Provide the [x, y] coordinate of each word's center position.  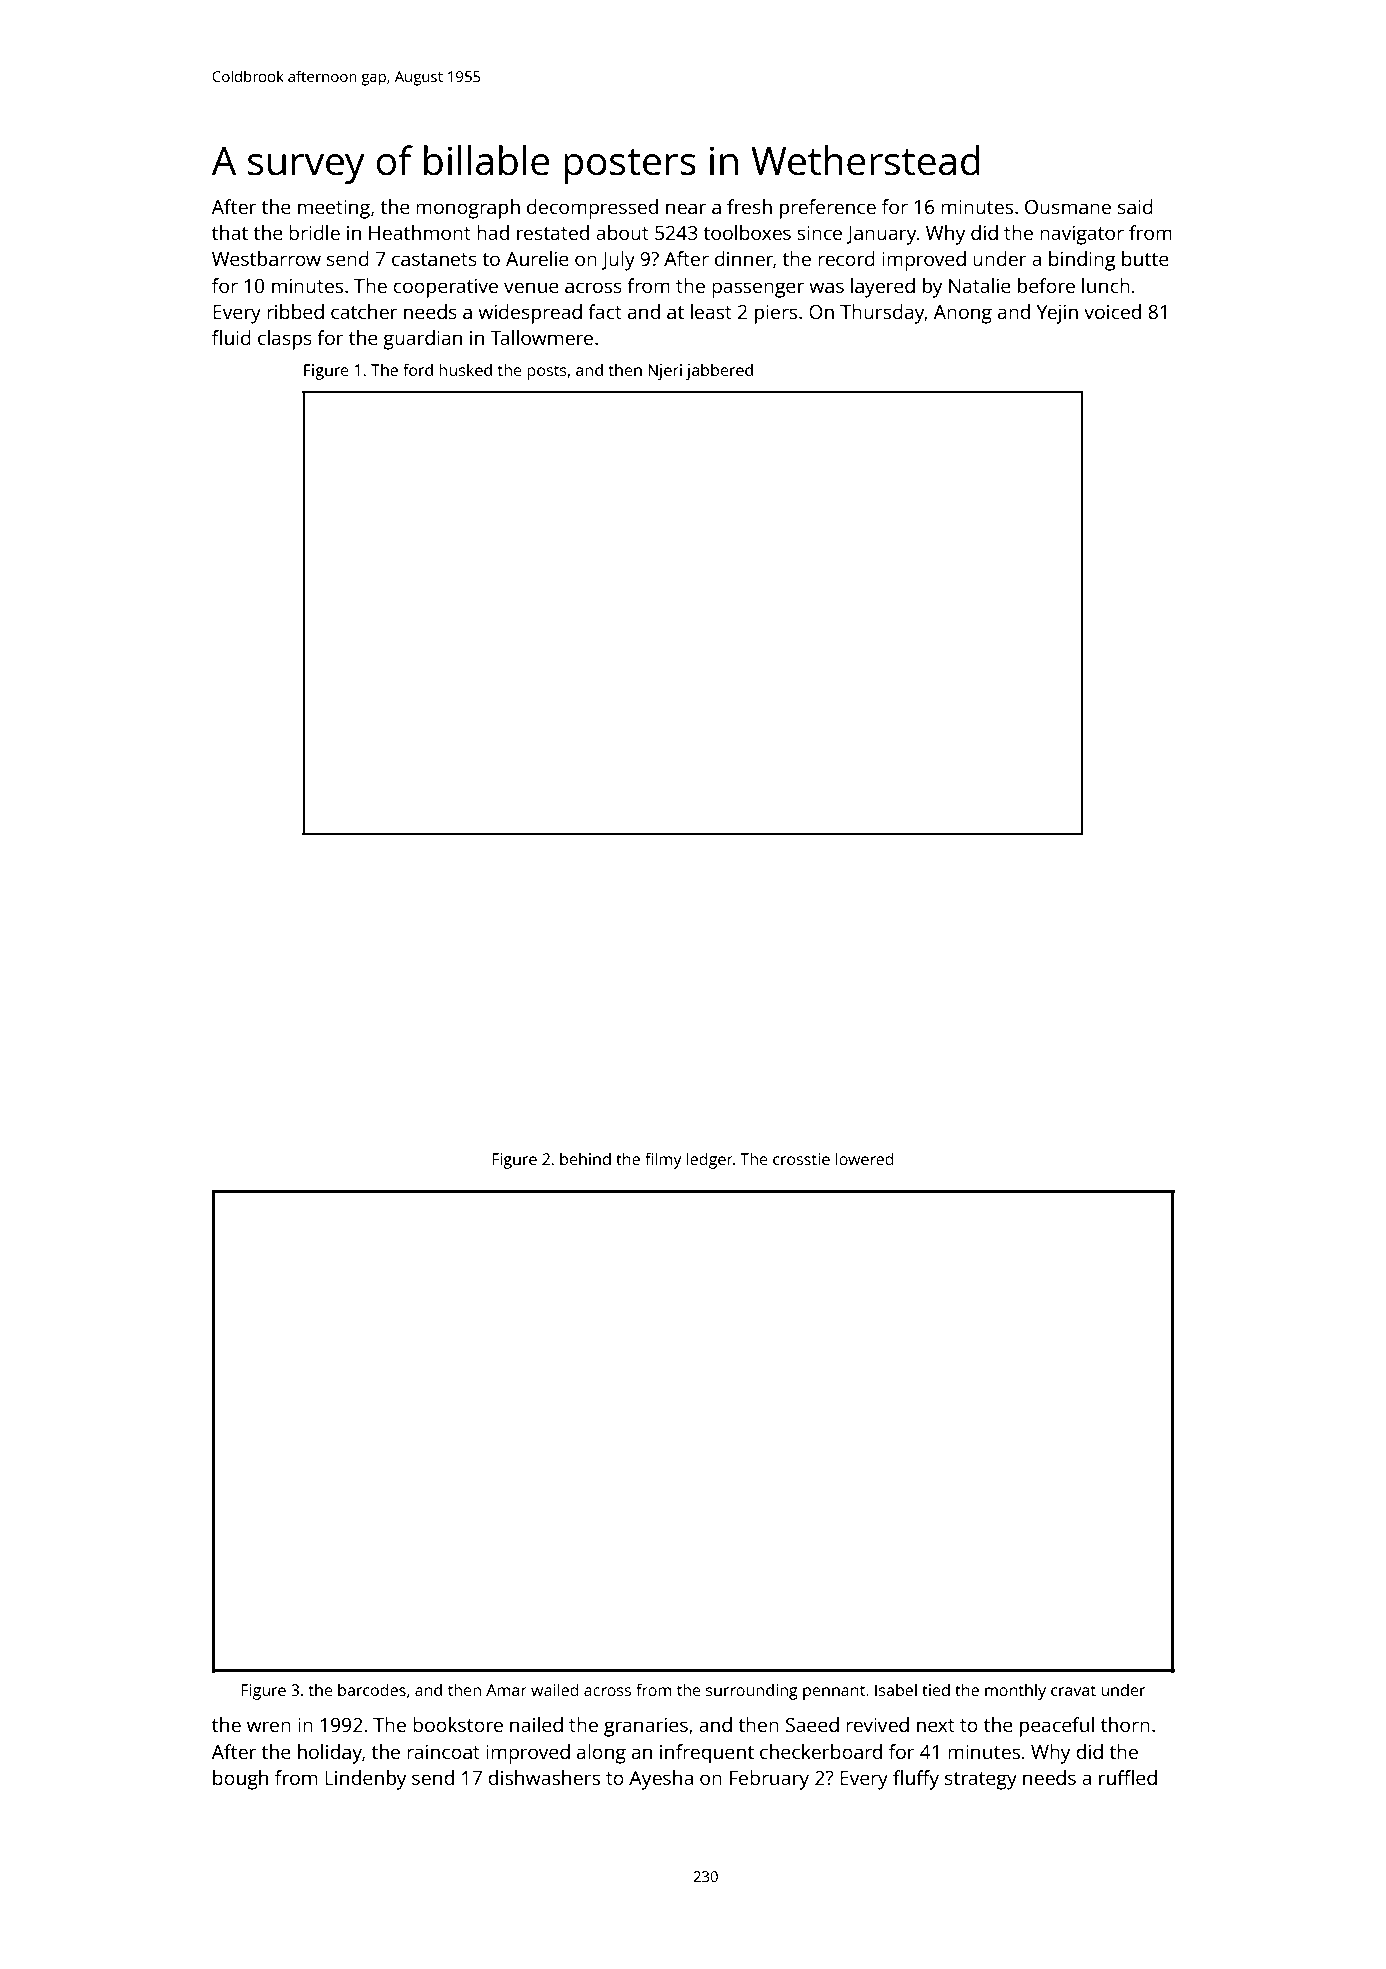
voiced [1112, 311]
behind [585, 1158]
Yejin [1057, 314]
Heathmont [420, 232]
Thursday [882, 314]
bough [240, 1780]
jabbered [719, 371]
